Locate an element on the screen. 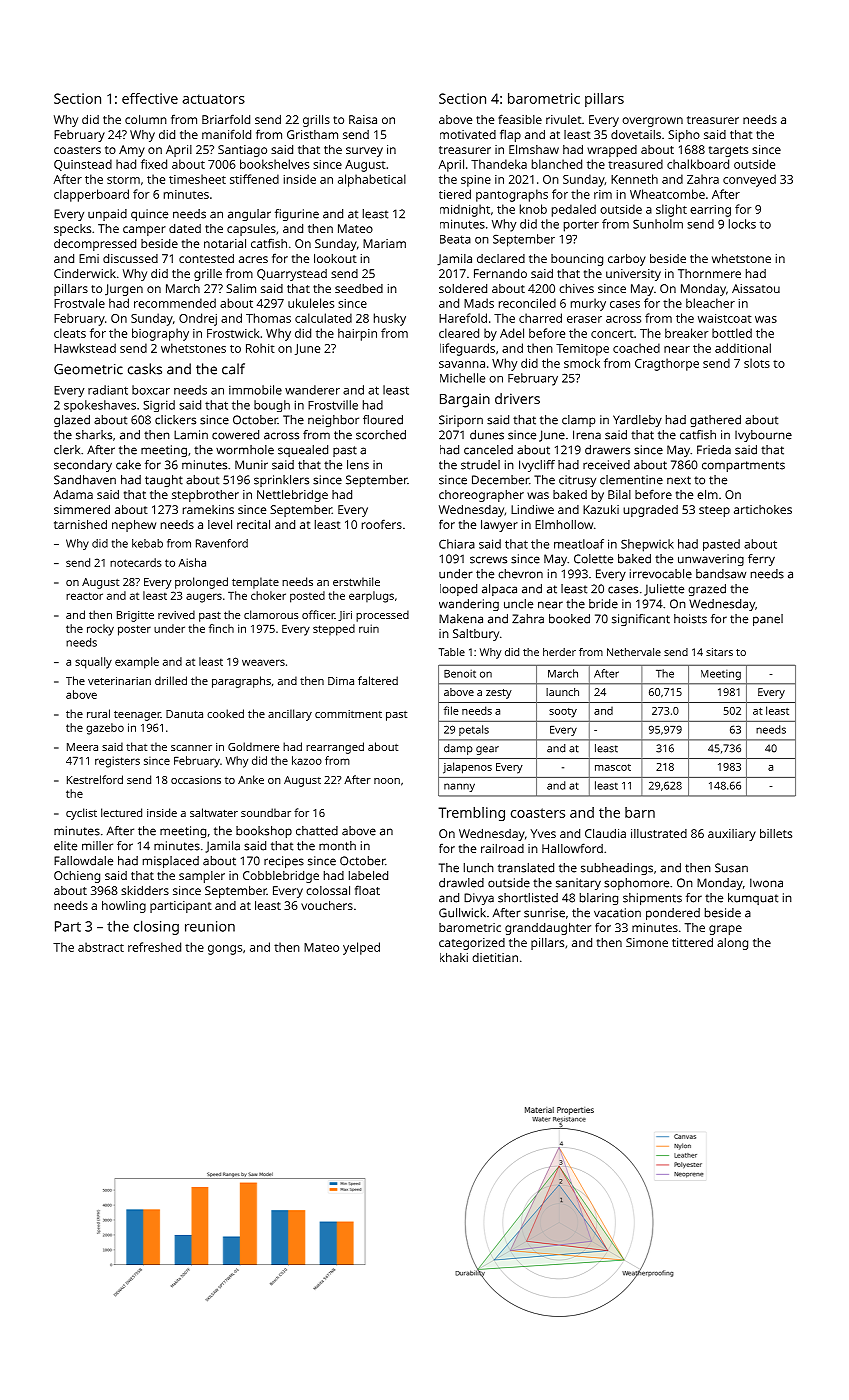 The height and width of the screenshot is (1400, 849). khaki is located at coordinates (454, 957).
